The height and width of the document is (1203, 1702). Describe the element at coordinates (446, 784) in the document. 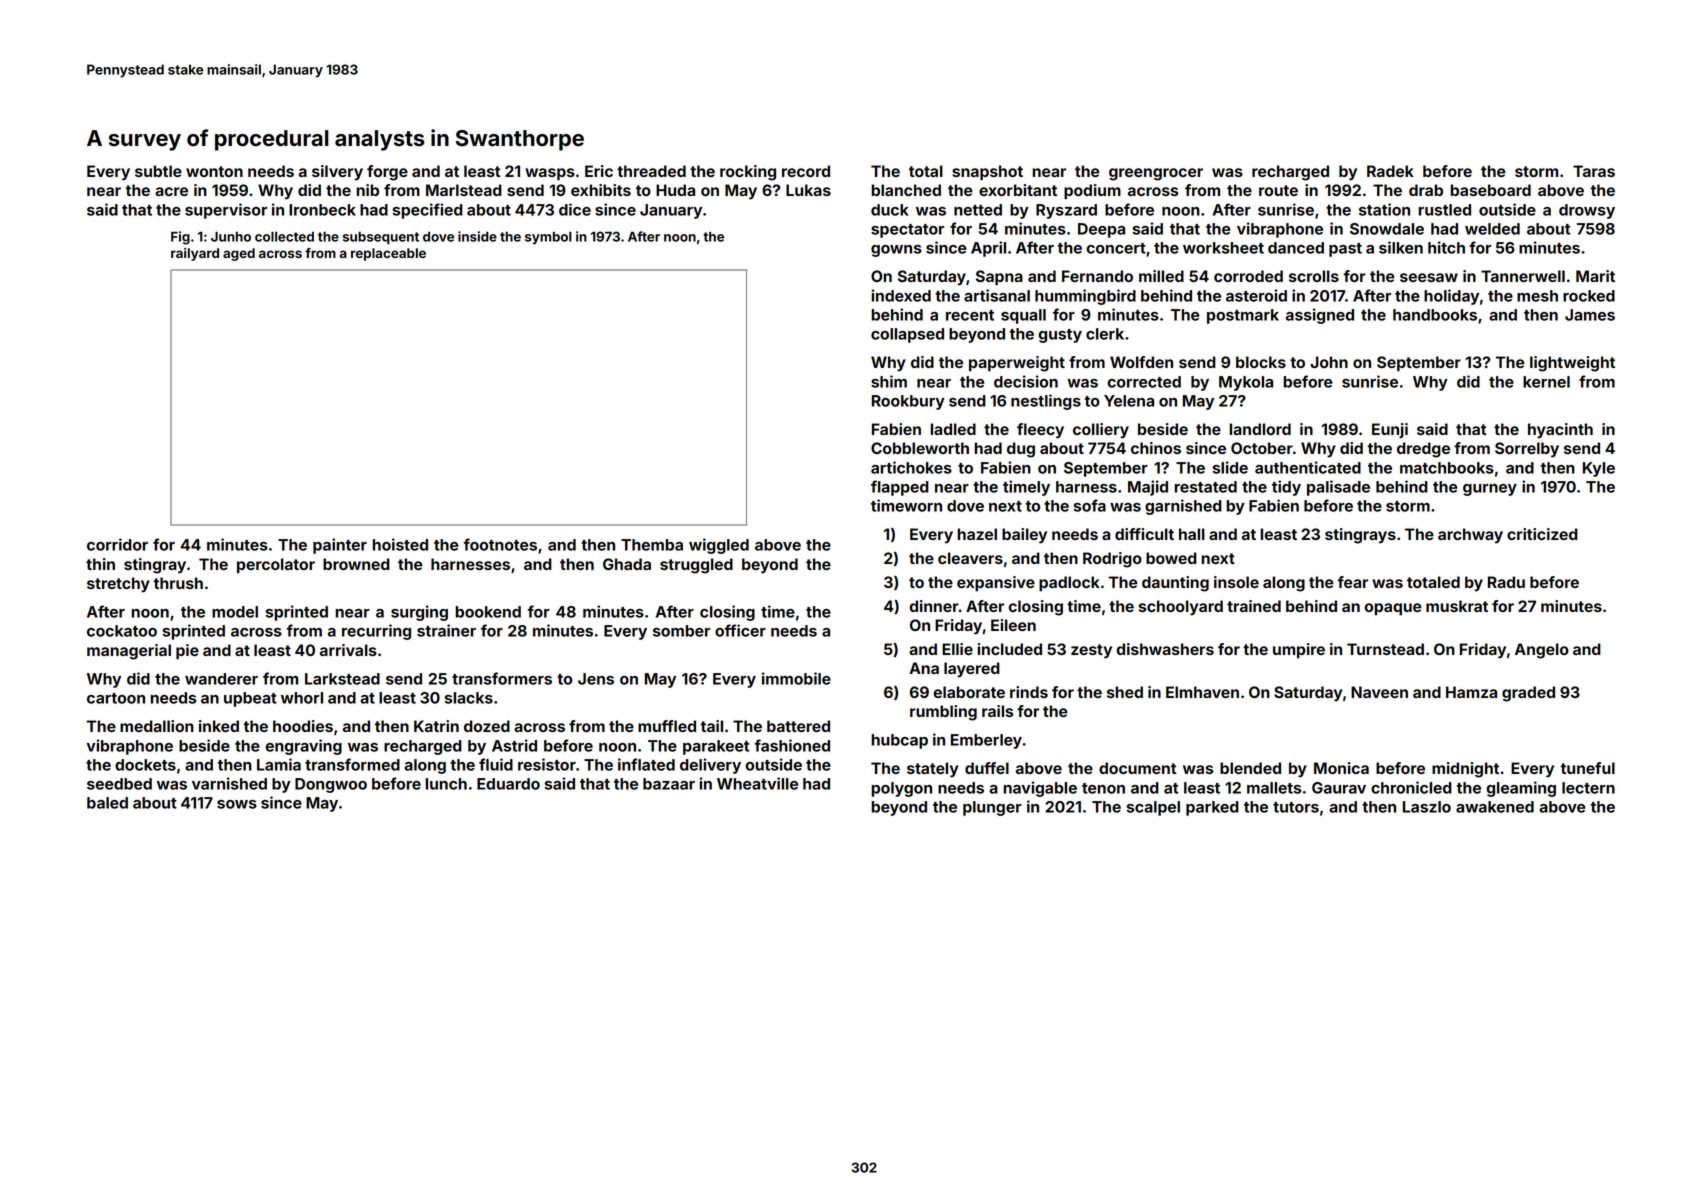

I see `lunch` at that location.
